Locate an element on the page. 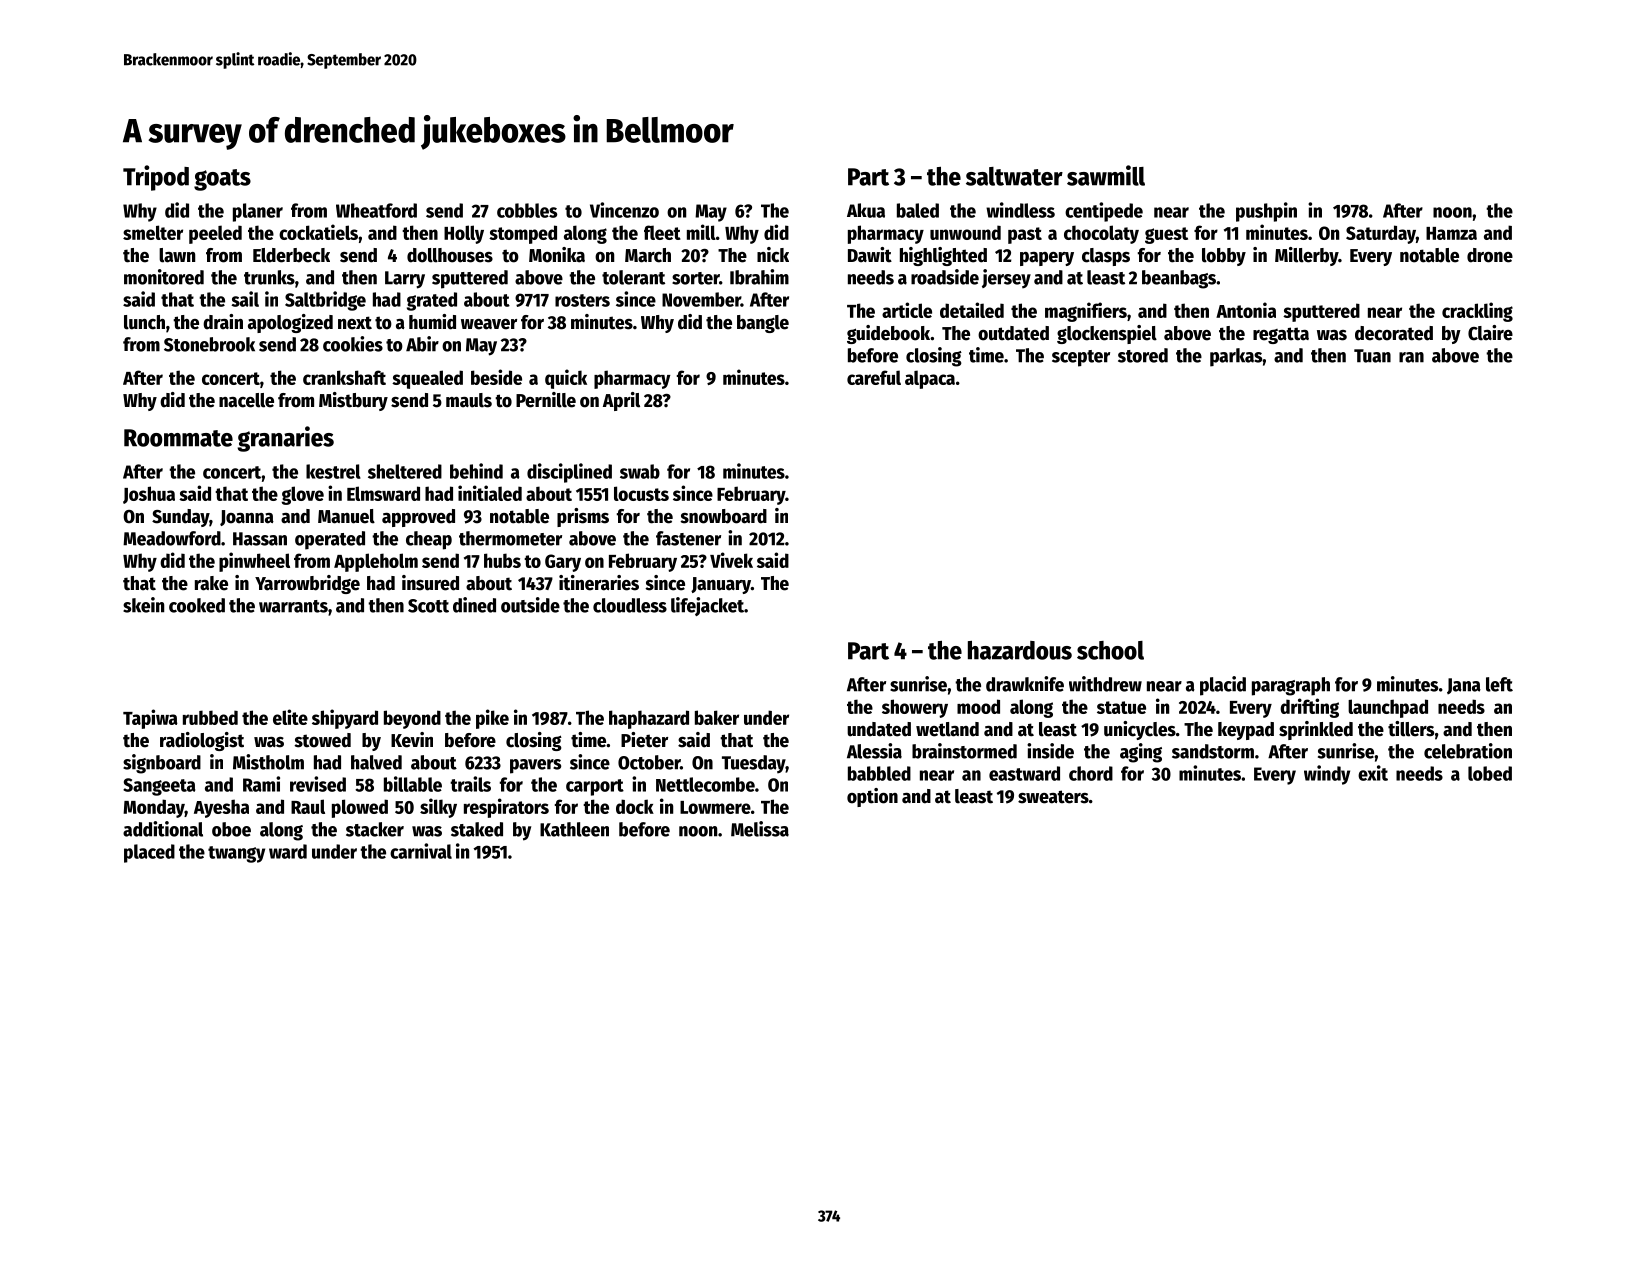 This document has height=1264, width=1636. showery is located at coordinates (915, 708).
